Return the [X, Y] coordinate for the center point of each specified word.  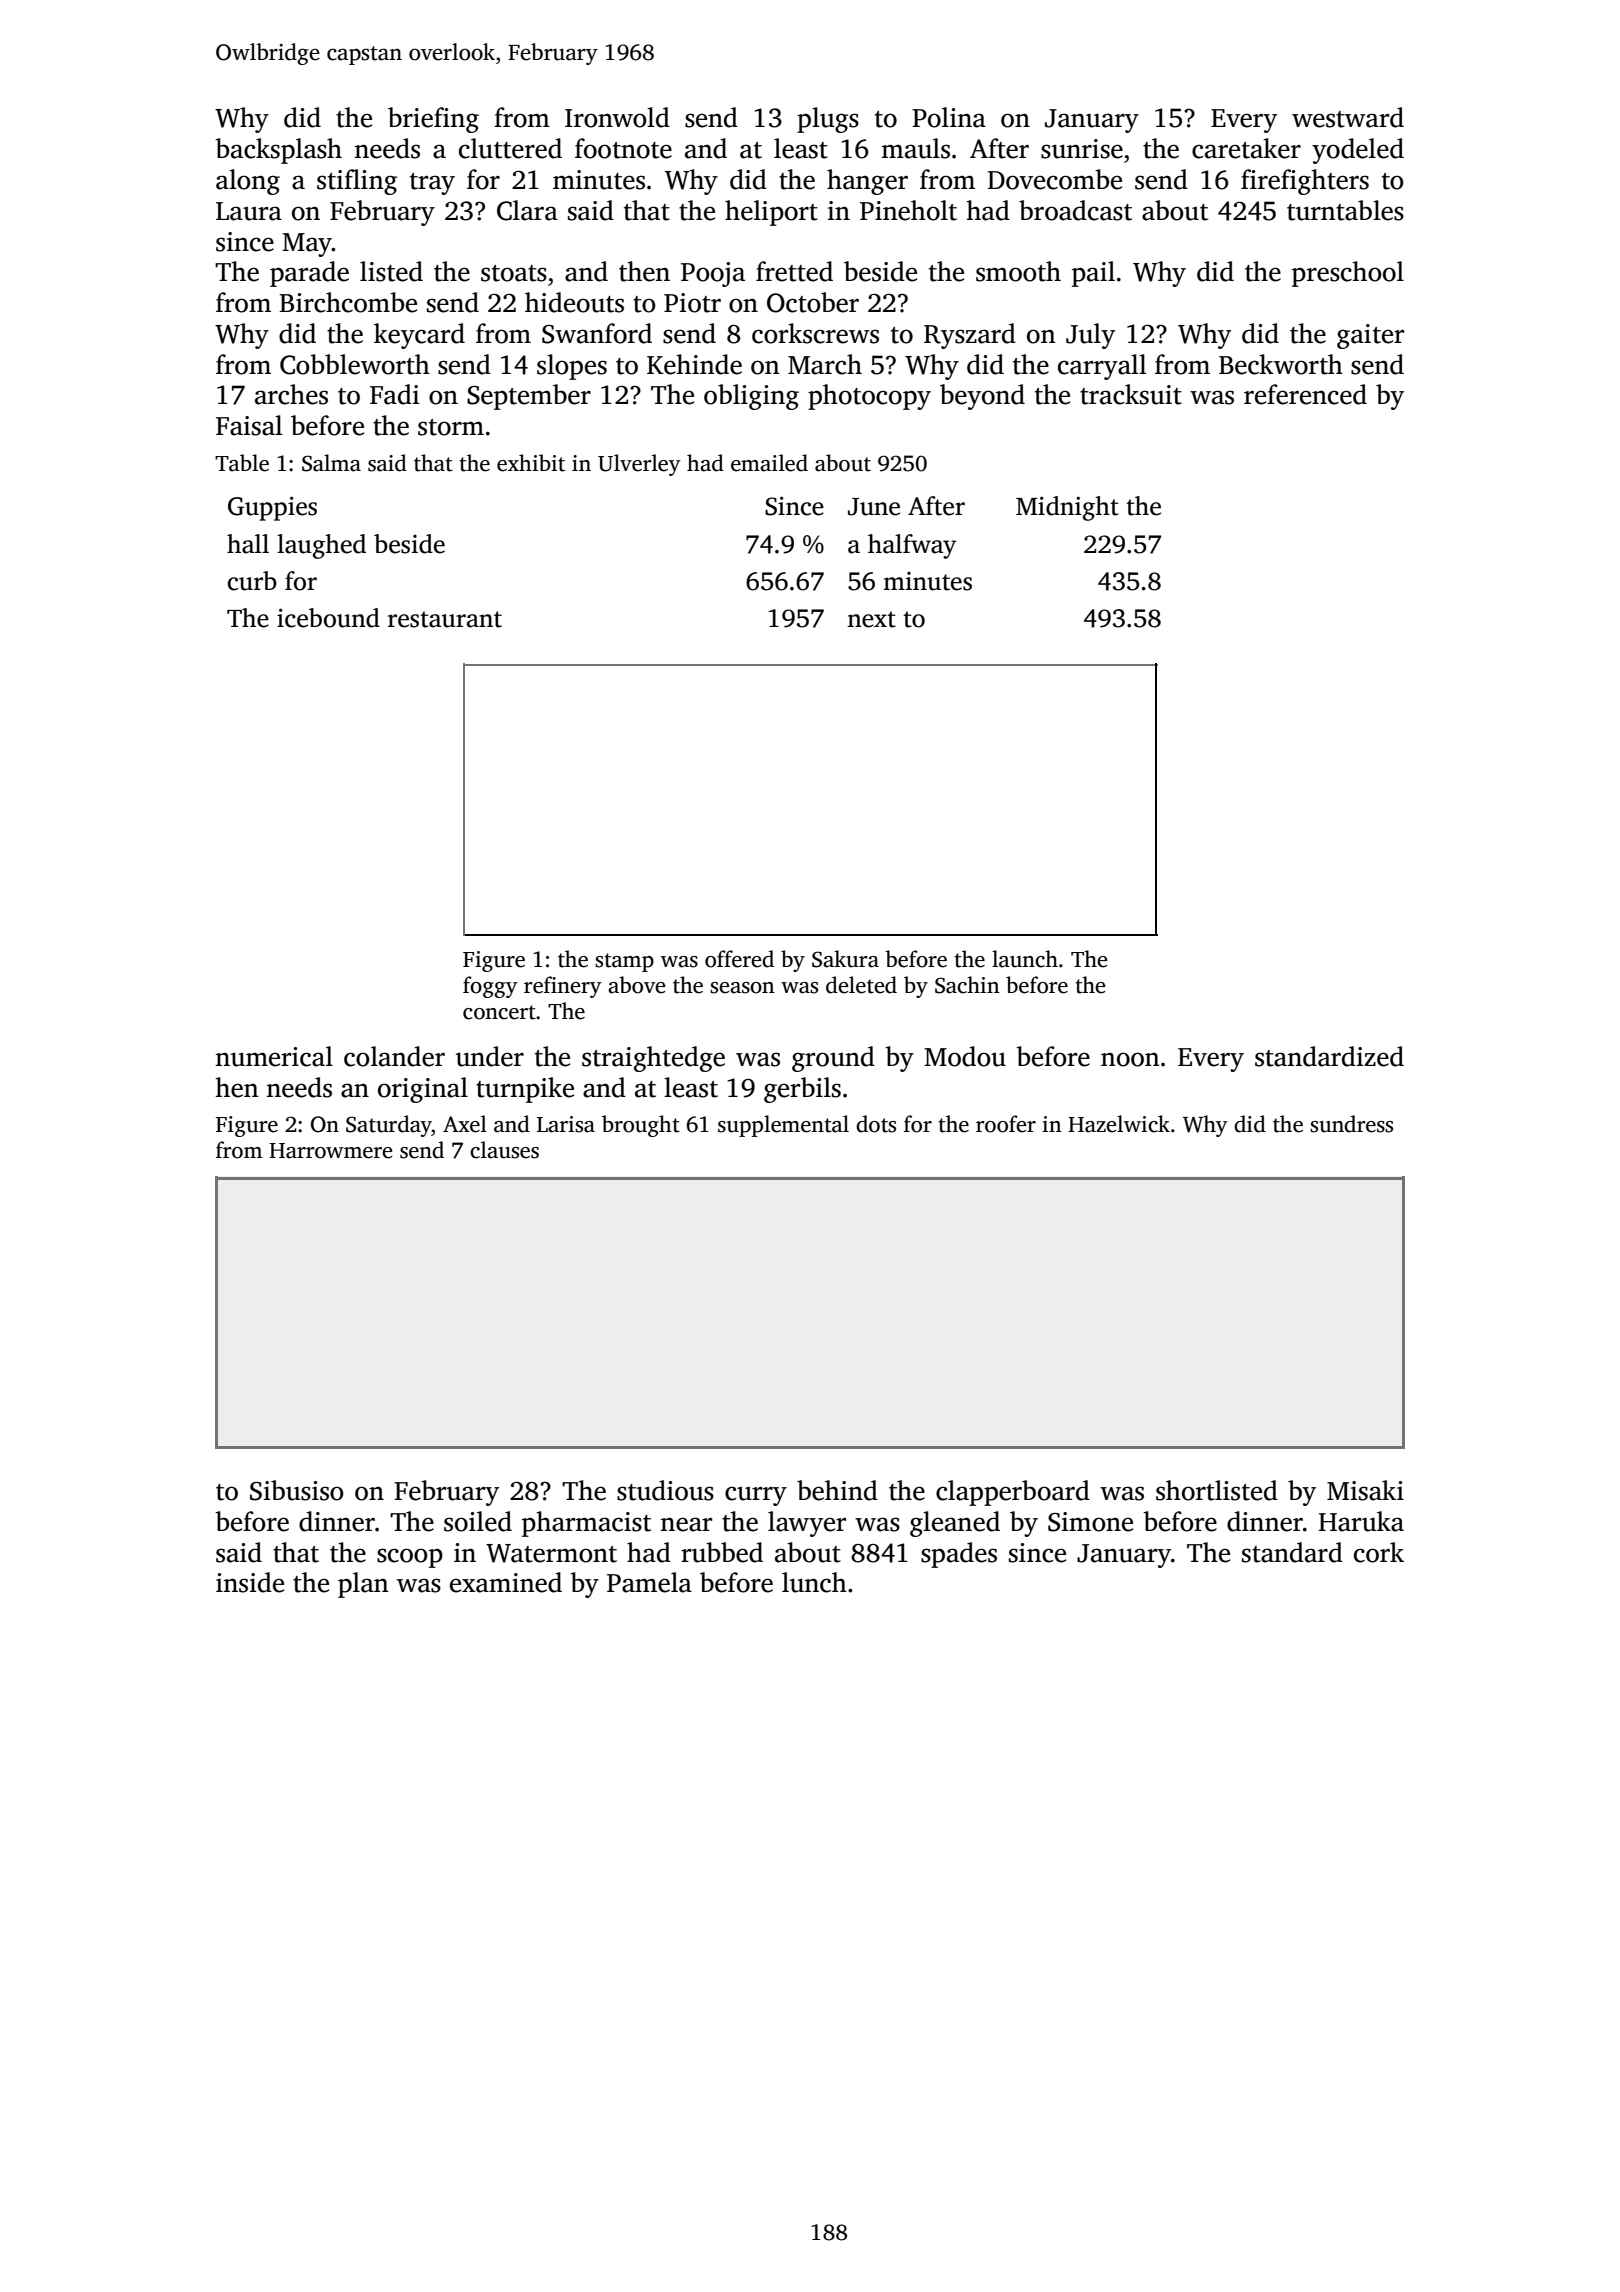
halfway [912, 546]
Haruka [1361, 1521]
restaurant [445, 619]
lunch [814, 1582]
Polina [949, 117]
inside [250, 1582]
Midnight [1067, 508]
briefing [433, 120]
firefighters [1305, 182]
